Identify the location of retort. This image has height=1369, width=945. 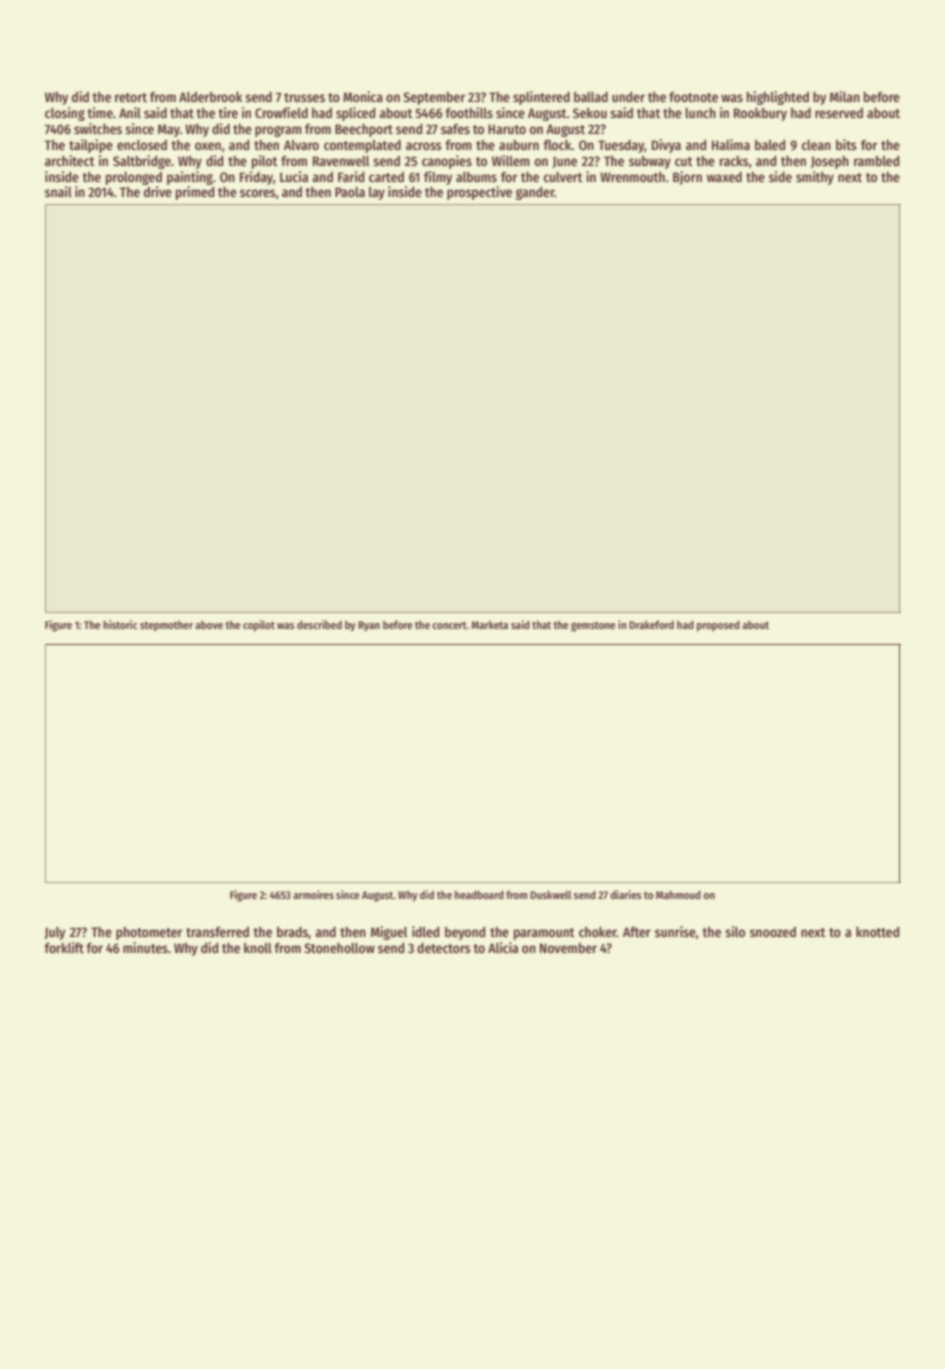
(131, 97).
